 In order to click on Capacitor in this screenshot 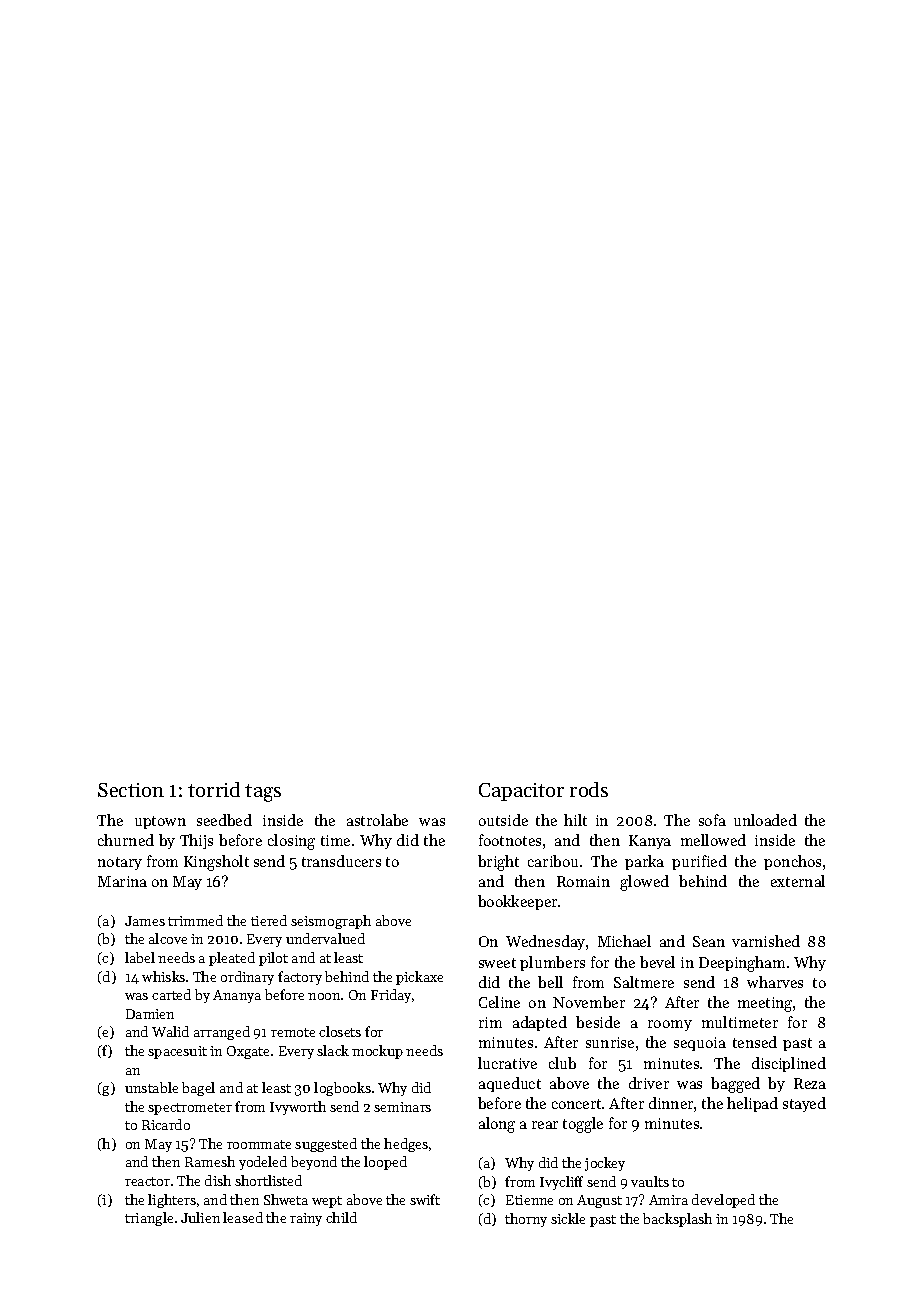, I will do `click(521, 792)`.
